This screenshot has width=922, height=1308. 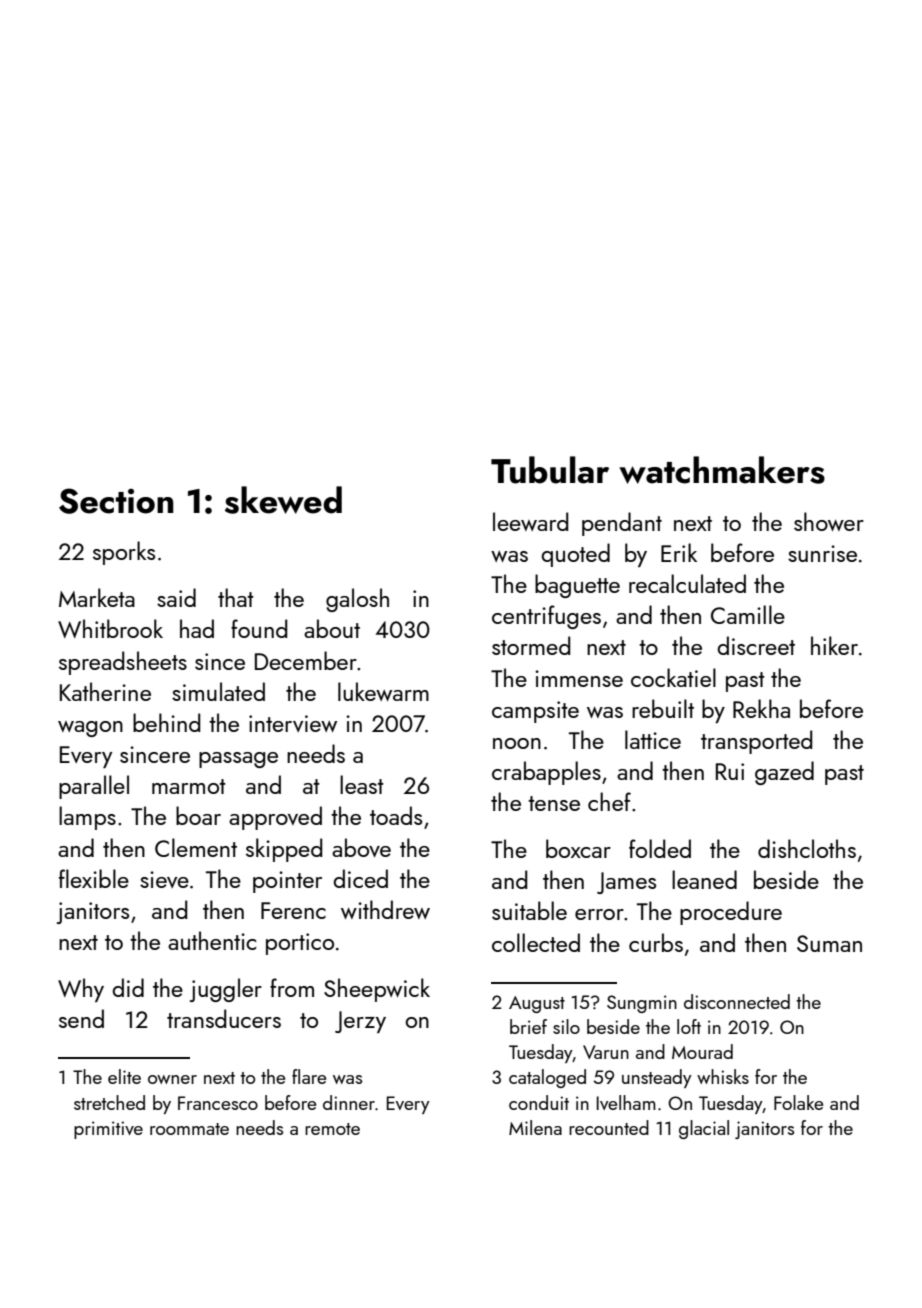 I want to click on stormed, so click(x=531, y=645).
